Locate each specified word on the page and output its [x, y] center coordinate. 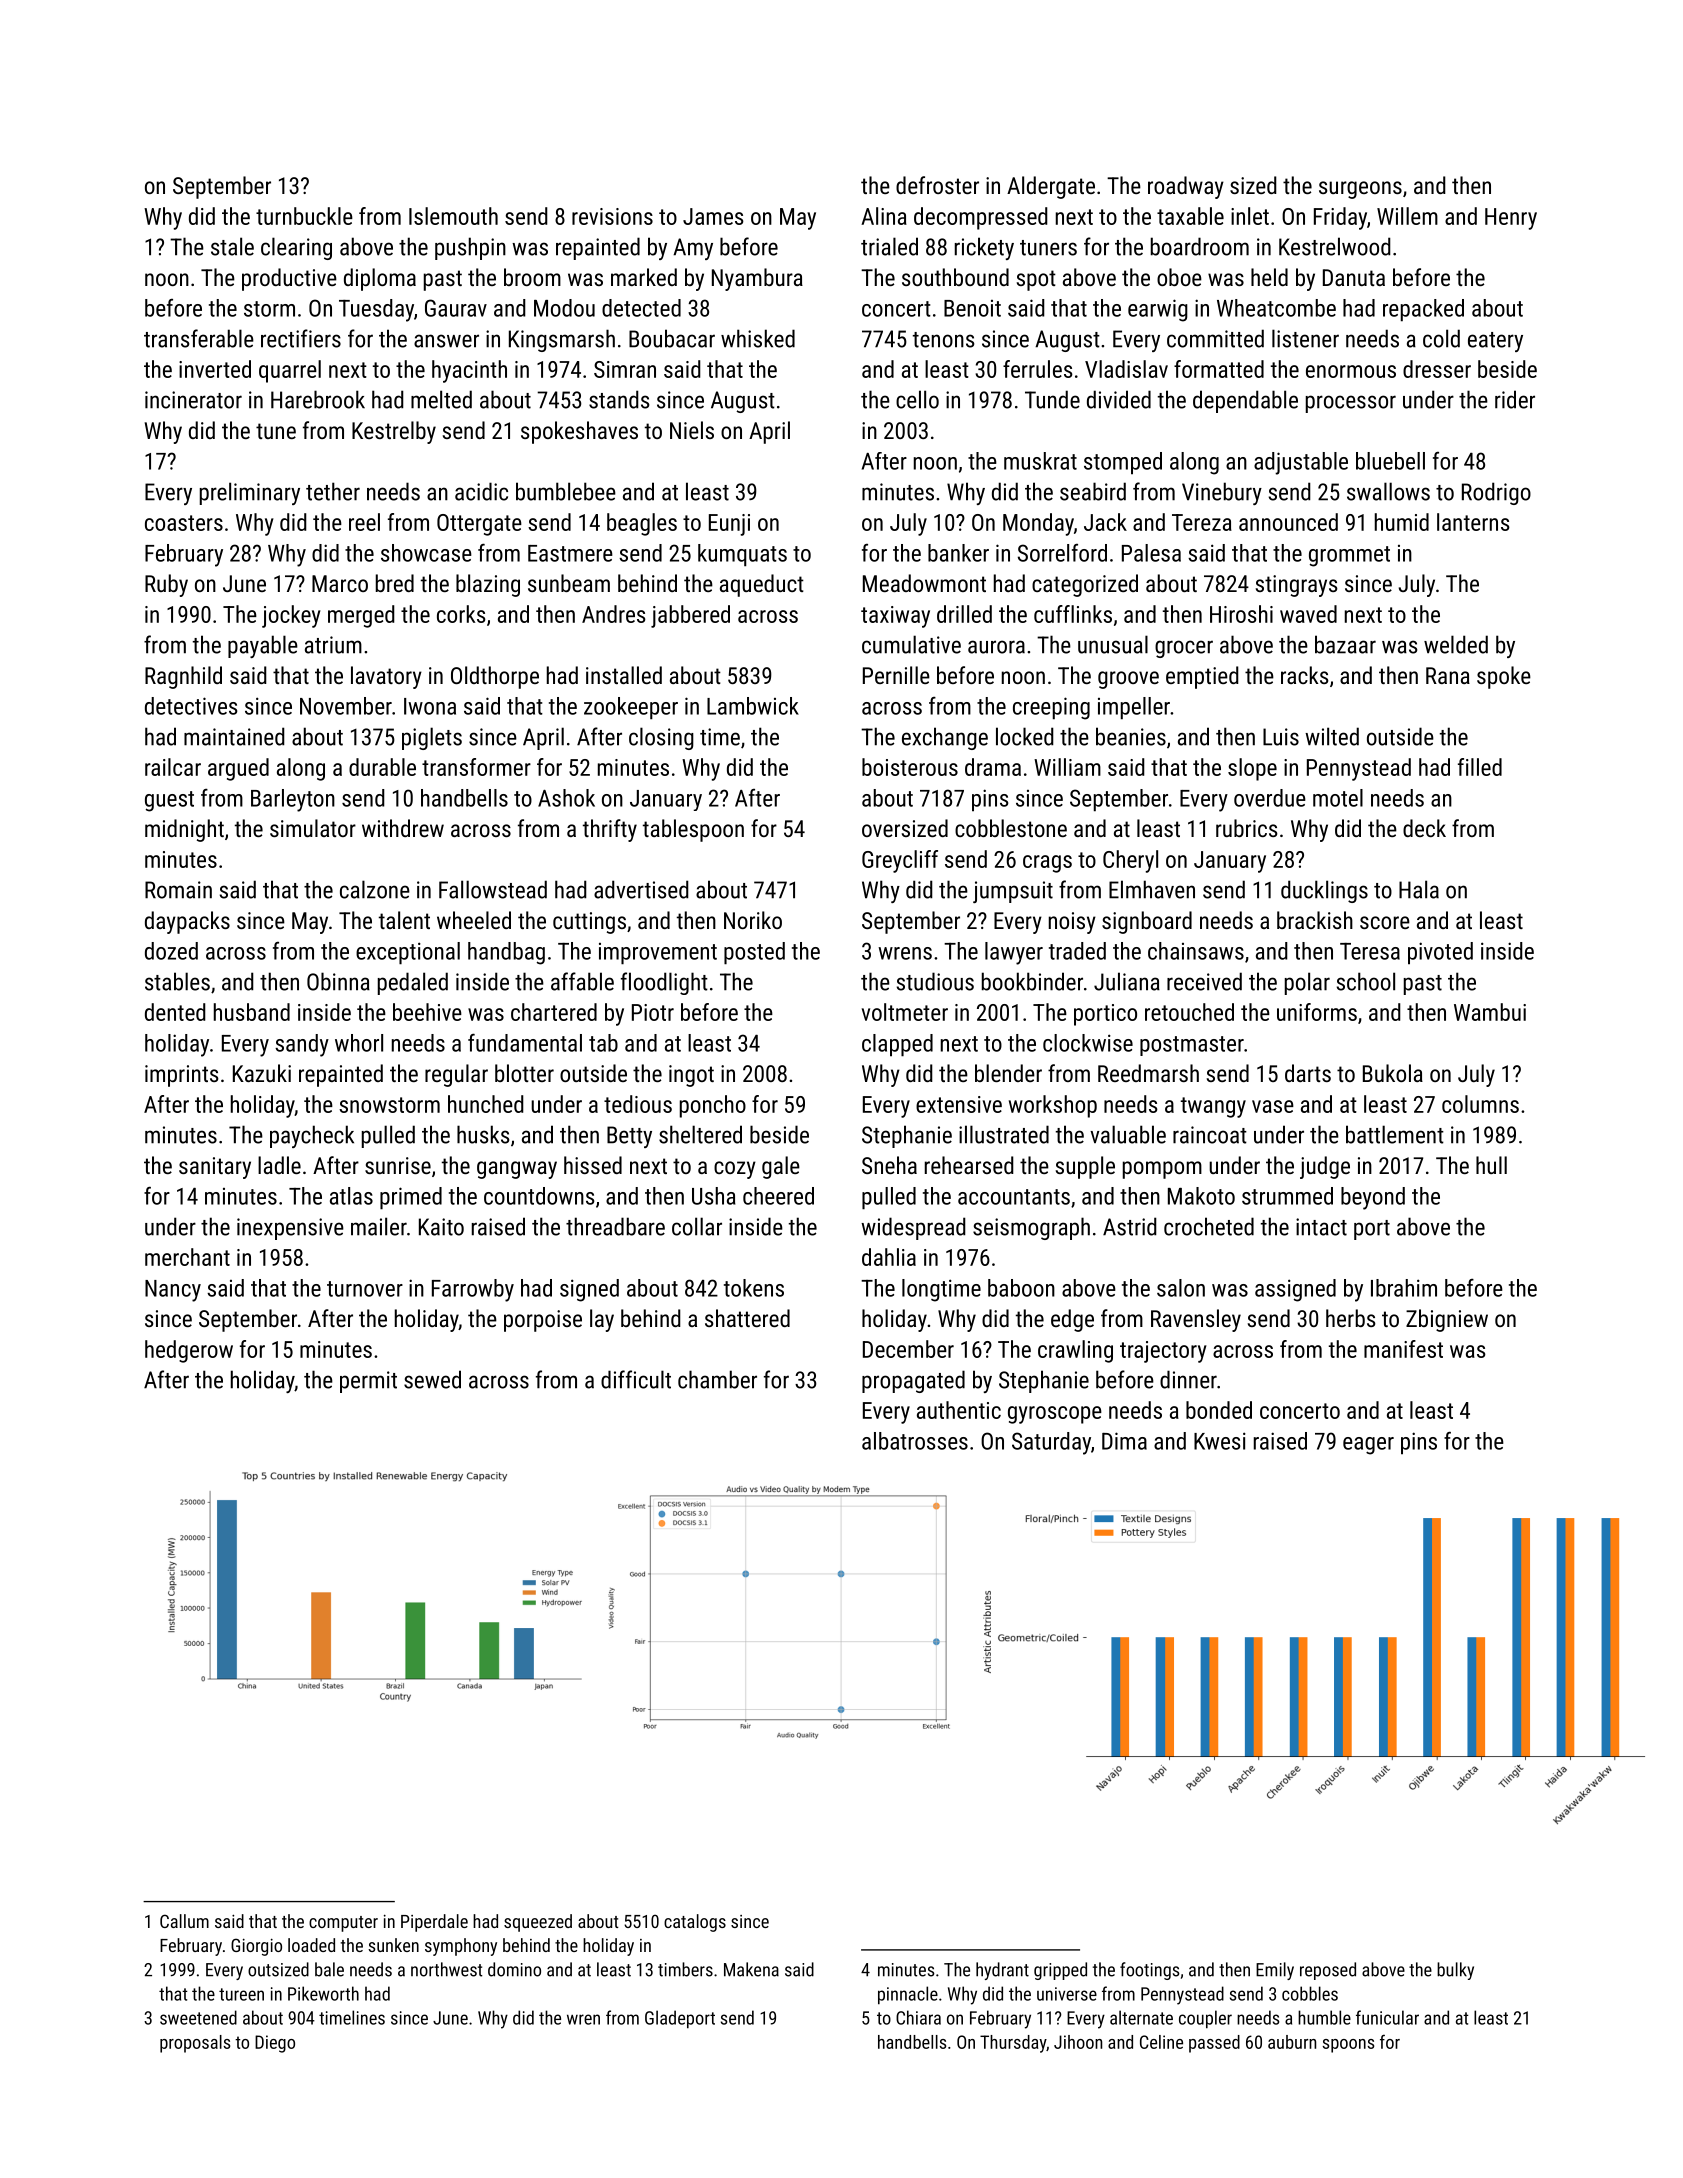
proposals [195, 2044]
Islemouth [453, 216]
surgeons [1360, 190]
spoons [1348, 2046]
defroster [937, 185]
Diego [275, 2044]
